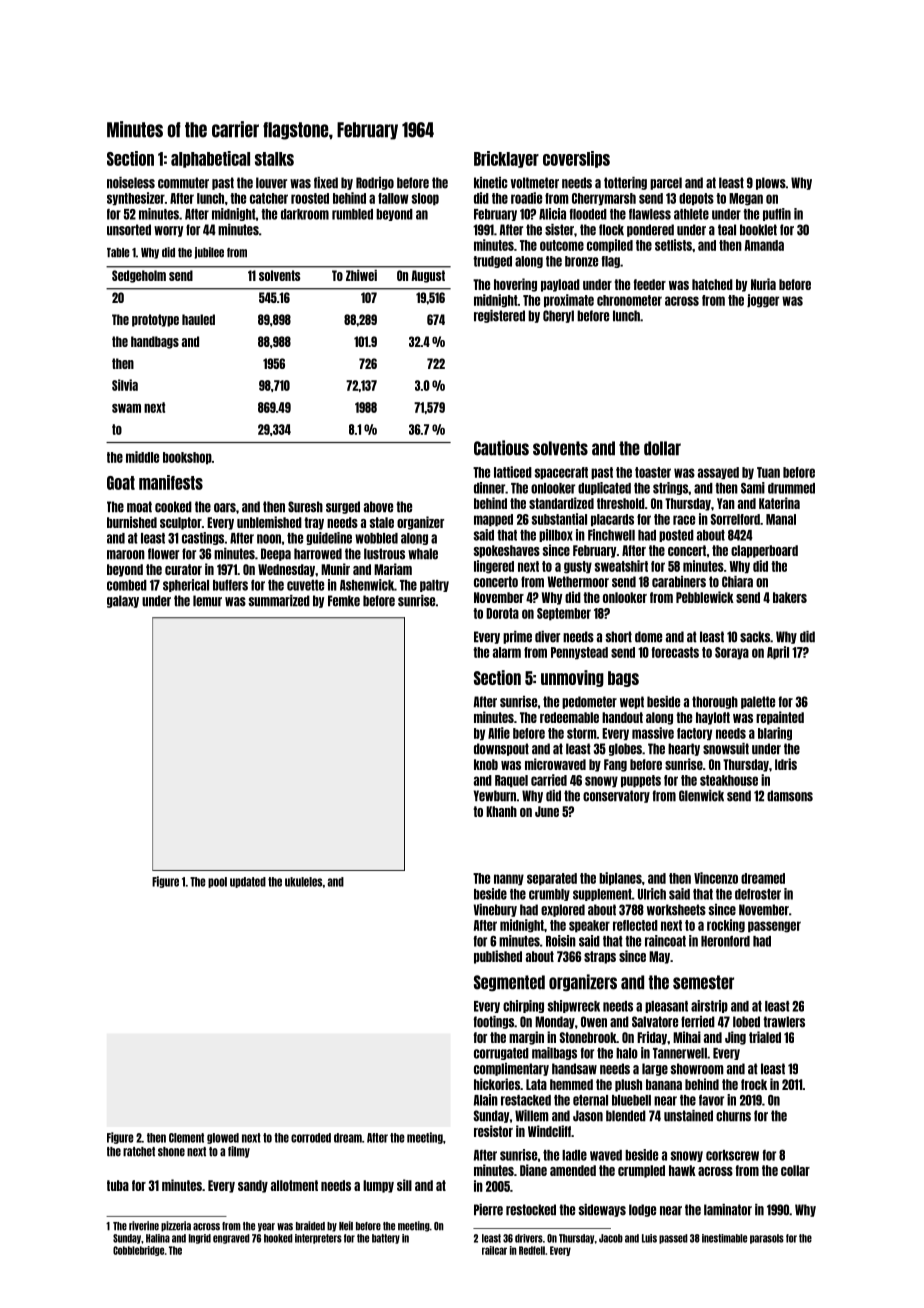 The height and width of the image is (1308, 924). What do you see at coordinates (523, 1006) in the image?
I see `chirping` at bounding box center [523, 1006].
